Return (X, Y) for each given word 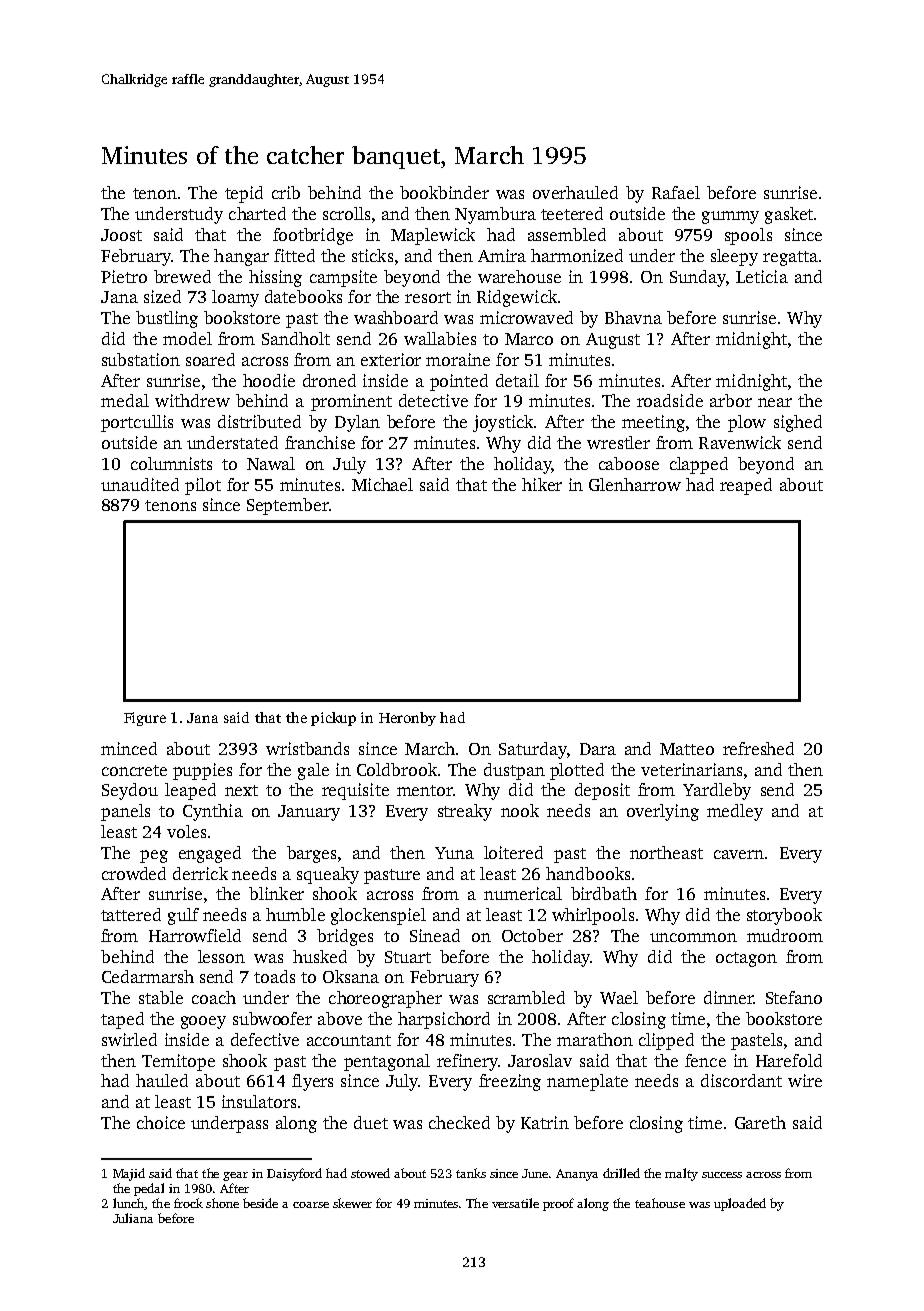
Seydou (130, 791)
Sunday (698, 278)
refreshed (758, 748)
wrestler (618, 442)
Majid (129, 1174)
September (288, 506)
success (722, 1175)
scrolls (346, 213)
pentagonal (387, 1062)
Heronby (407, 719)
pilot (203, 486)
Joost (121, 235)
